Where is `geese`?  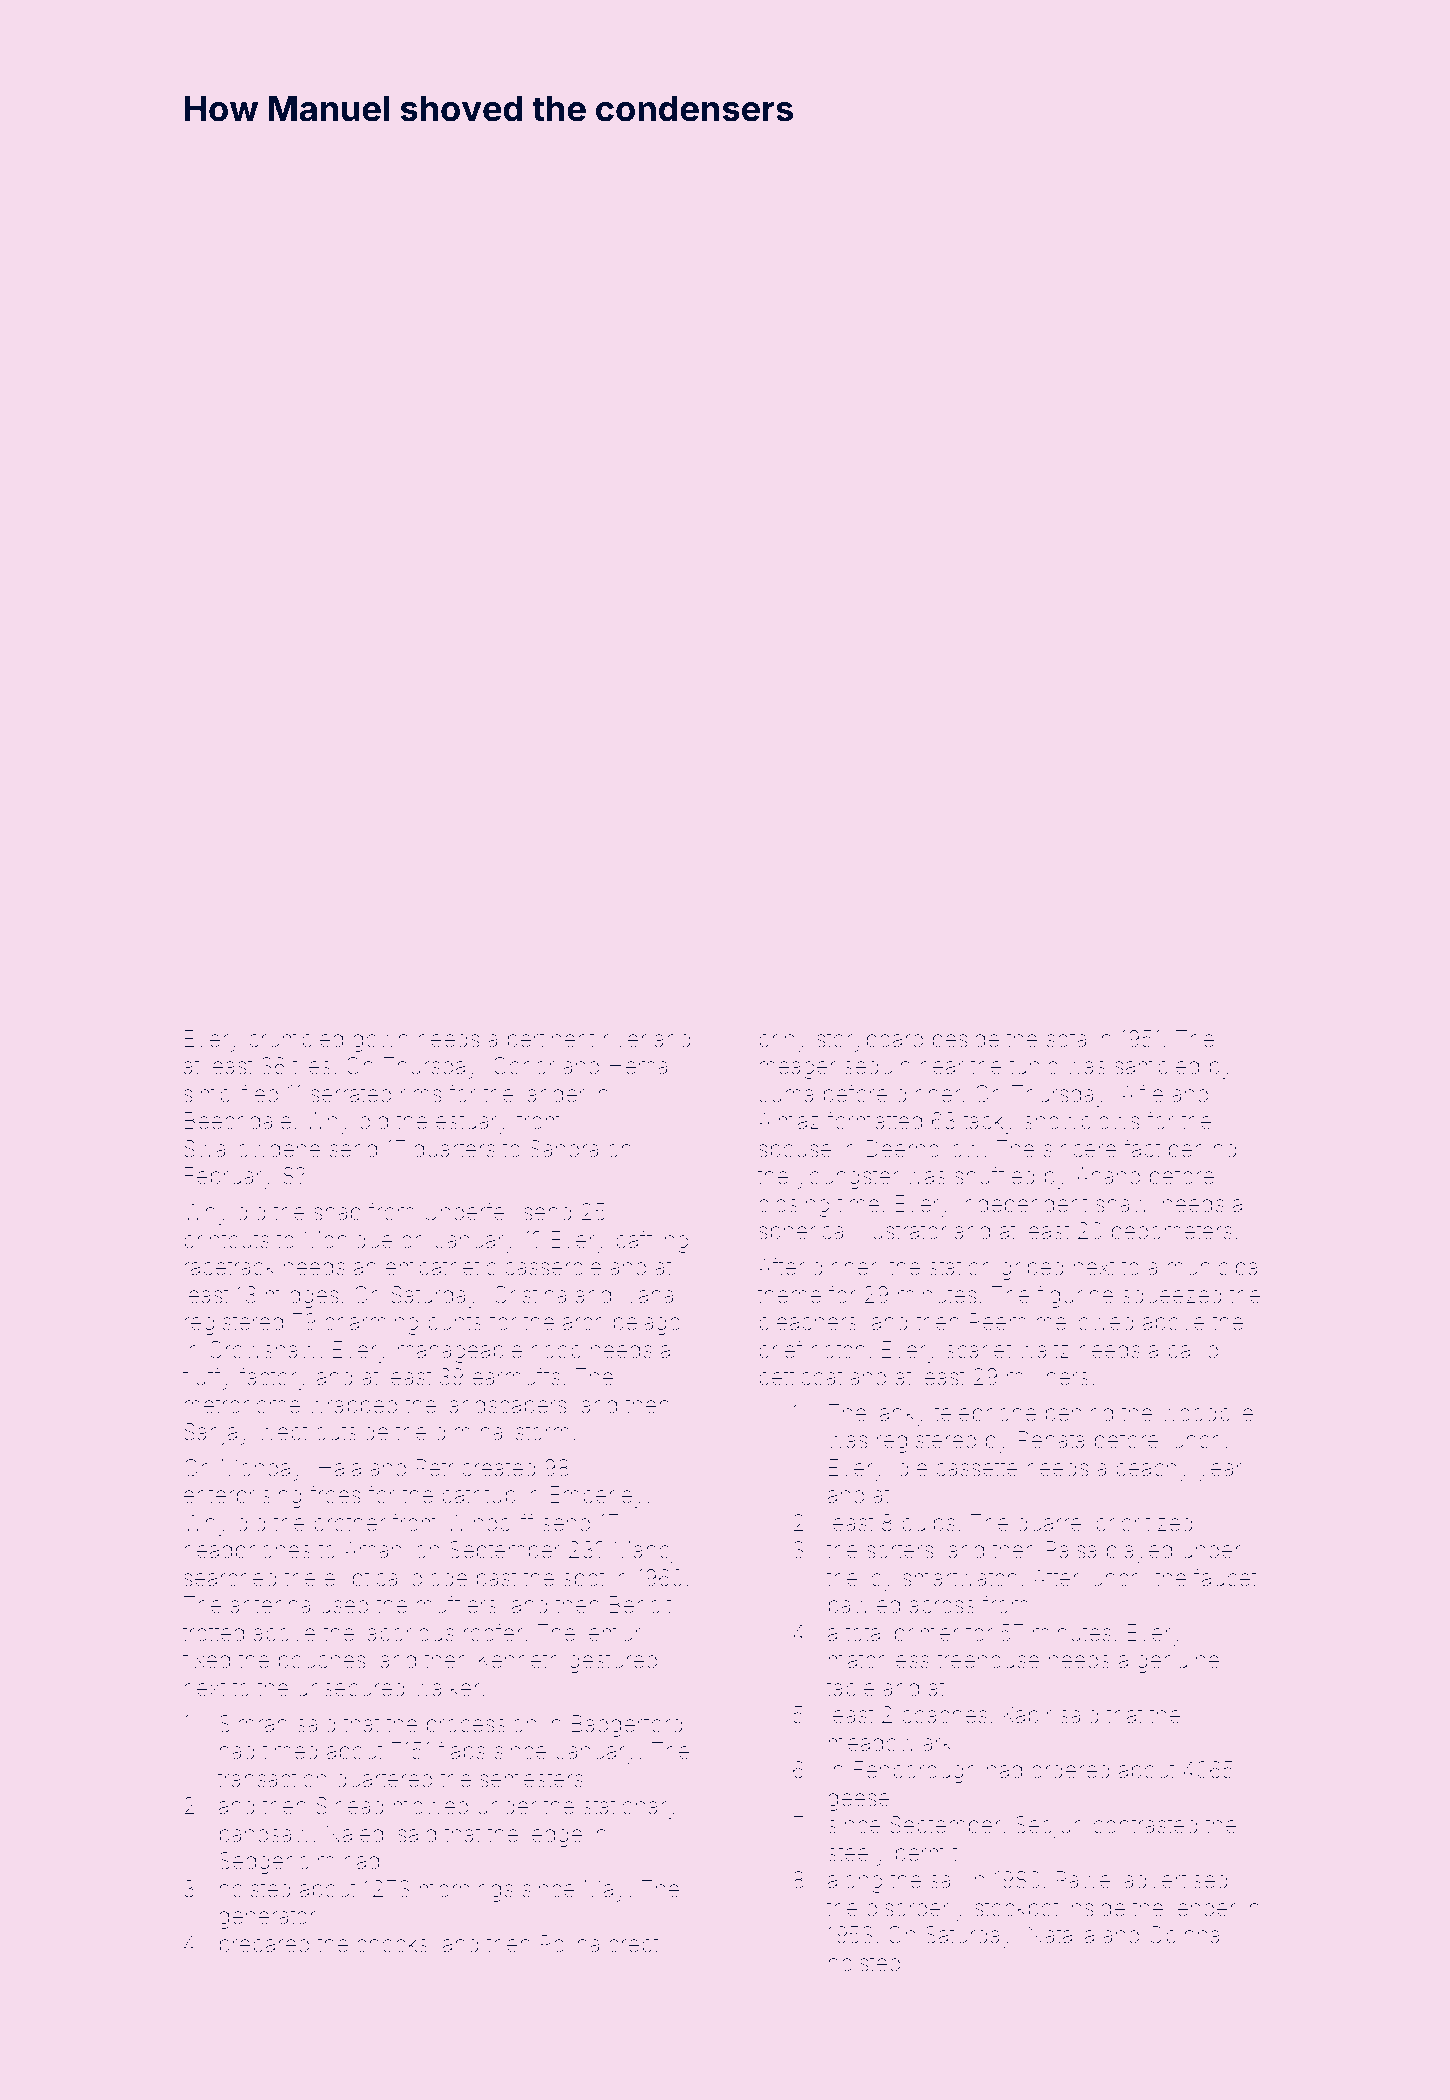 geese is located at coordinates (859, 1802).
